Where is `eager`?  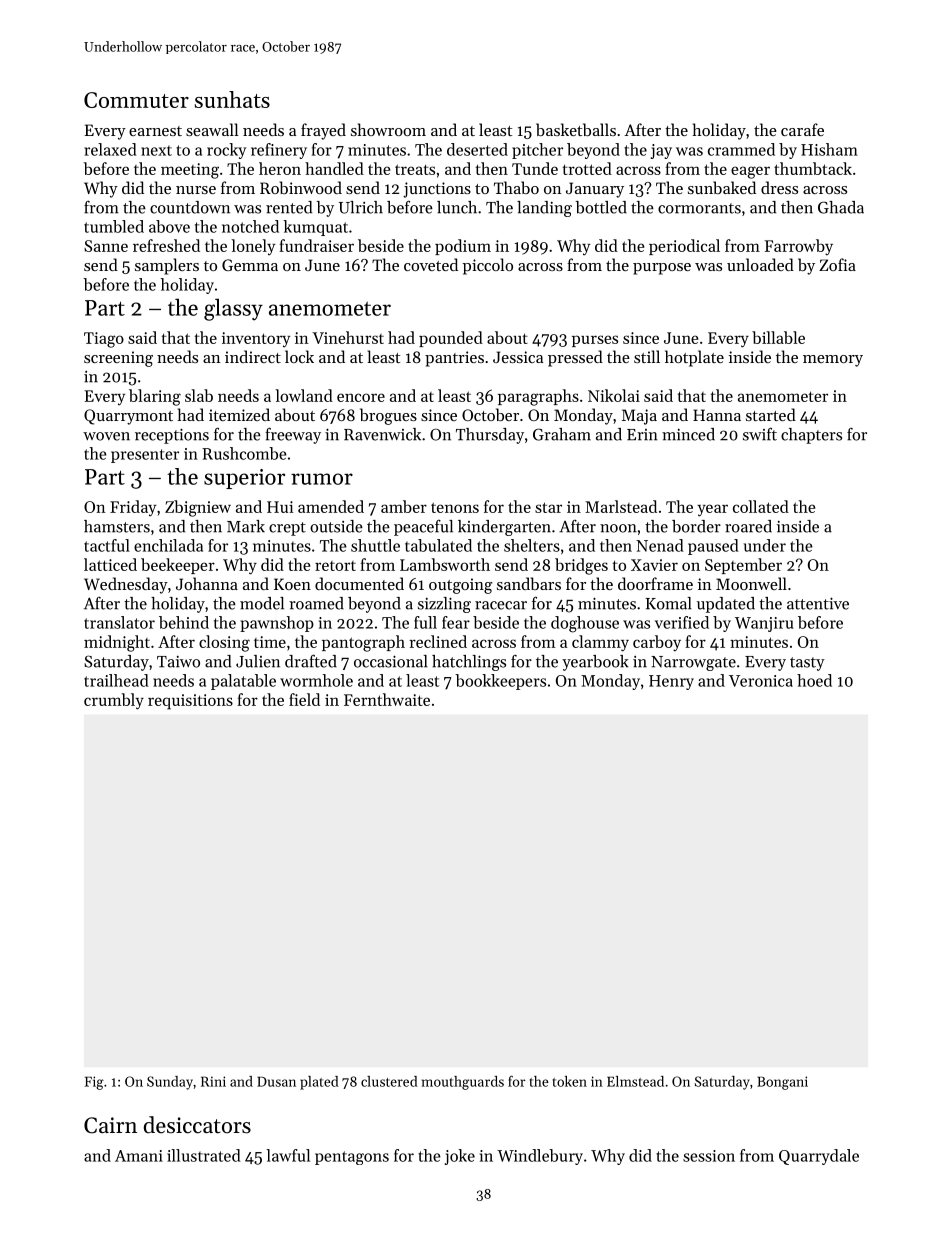
eager is located at coordinates (750, 172).
